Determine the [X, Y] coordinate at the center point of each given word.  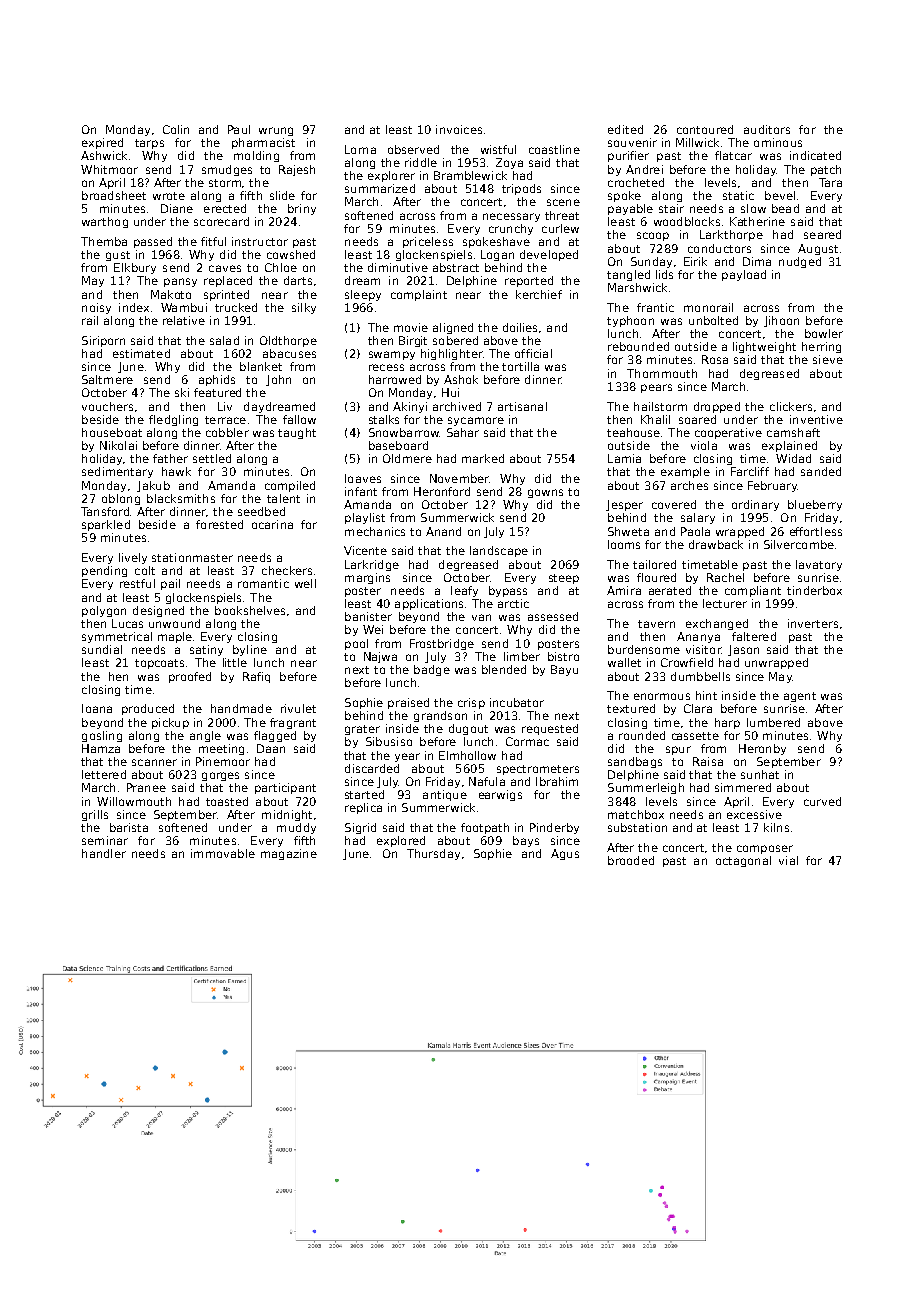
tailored [654, 564]
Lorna [360, 149]
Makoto [171, 294]
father [170, 458]
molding [256, 156]
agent [800, 697]
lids [664, 274]
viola [704, 445]
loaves [363, 478]
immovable [223, 853]
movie [411, 327]
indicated [815, 155]
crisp [471, 703]
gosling [102, 736]
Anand [443, 531]
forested [219, 524]
